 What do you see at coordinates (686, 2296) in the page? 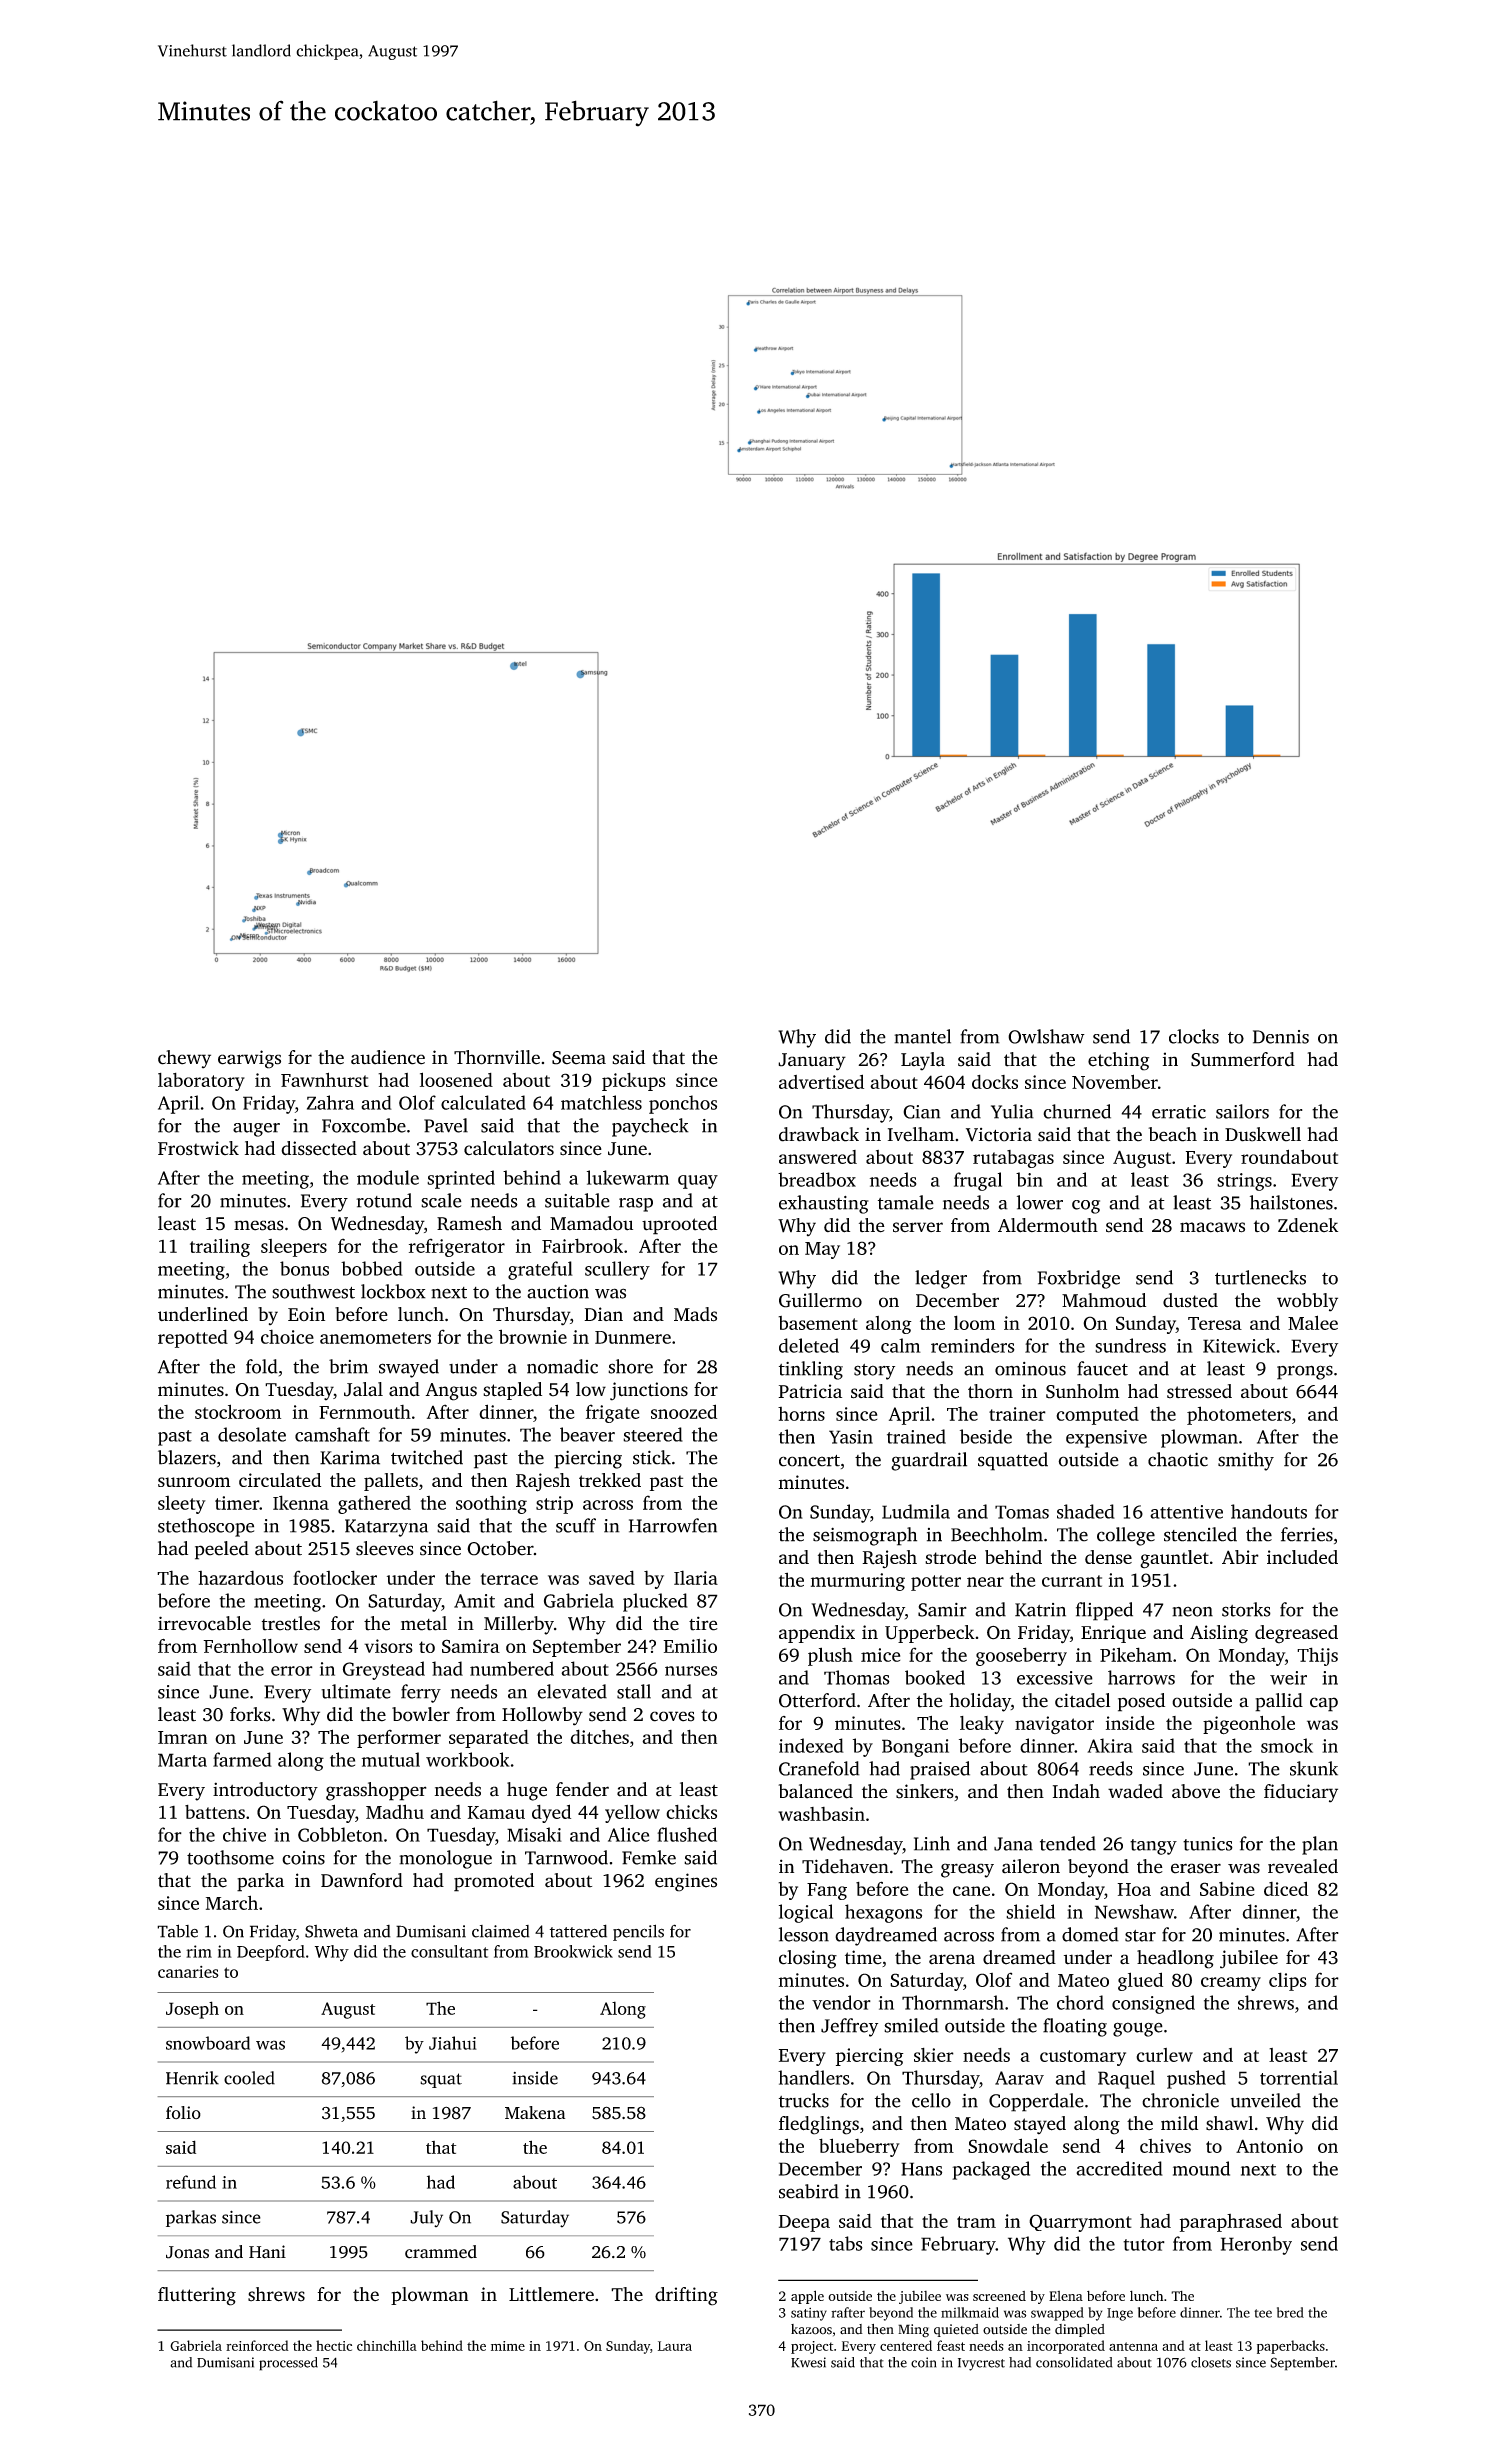
I see `drifting` at bounding box center [686, 2296].
